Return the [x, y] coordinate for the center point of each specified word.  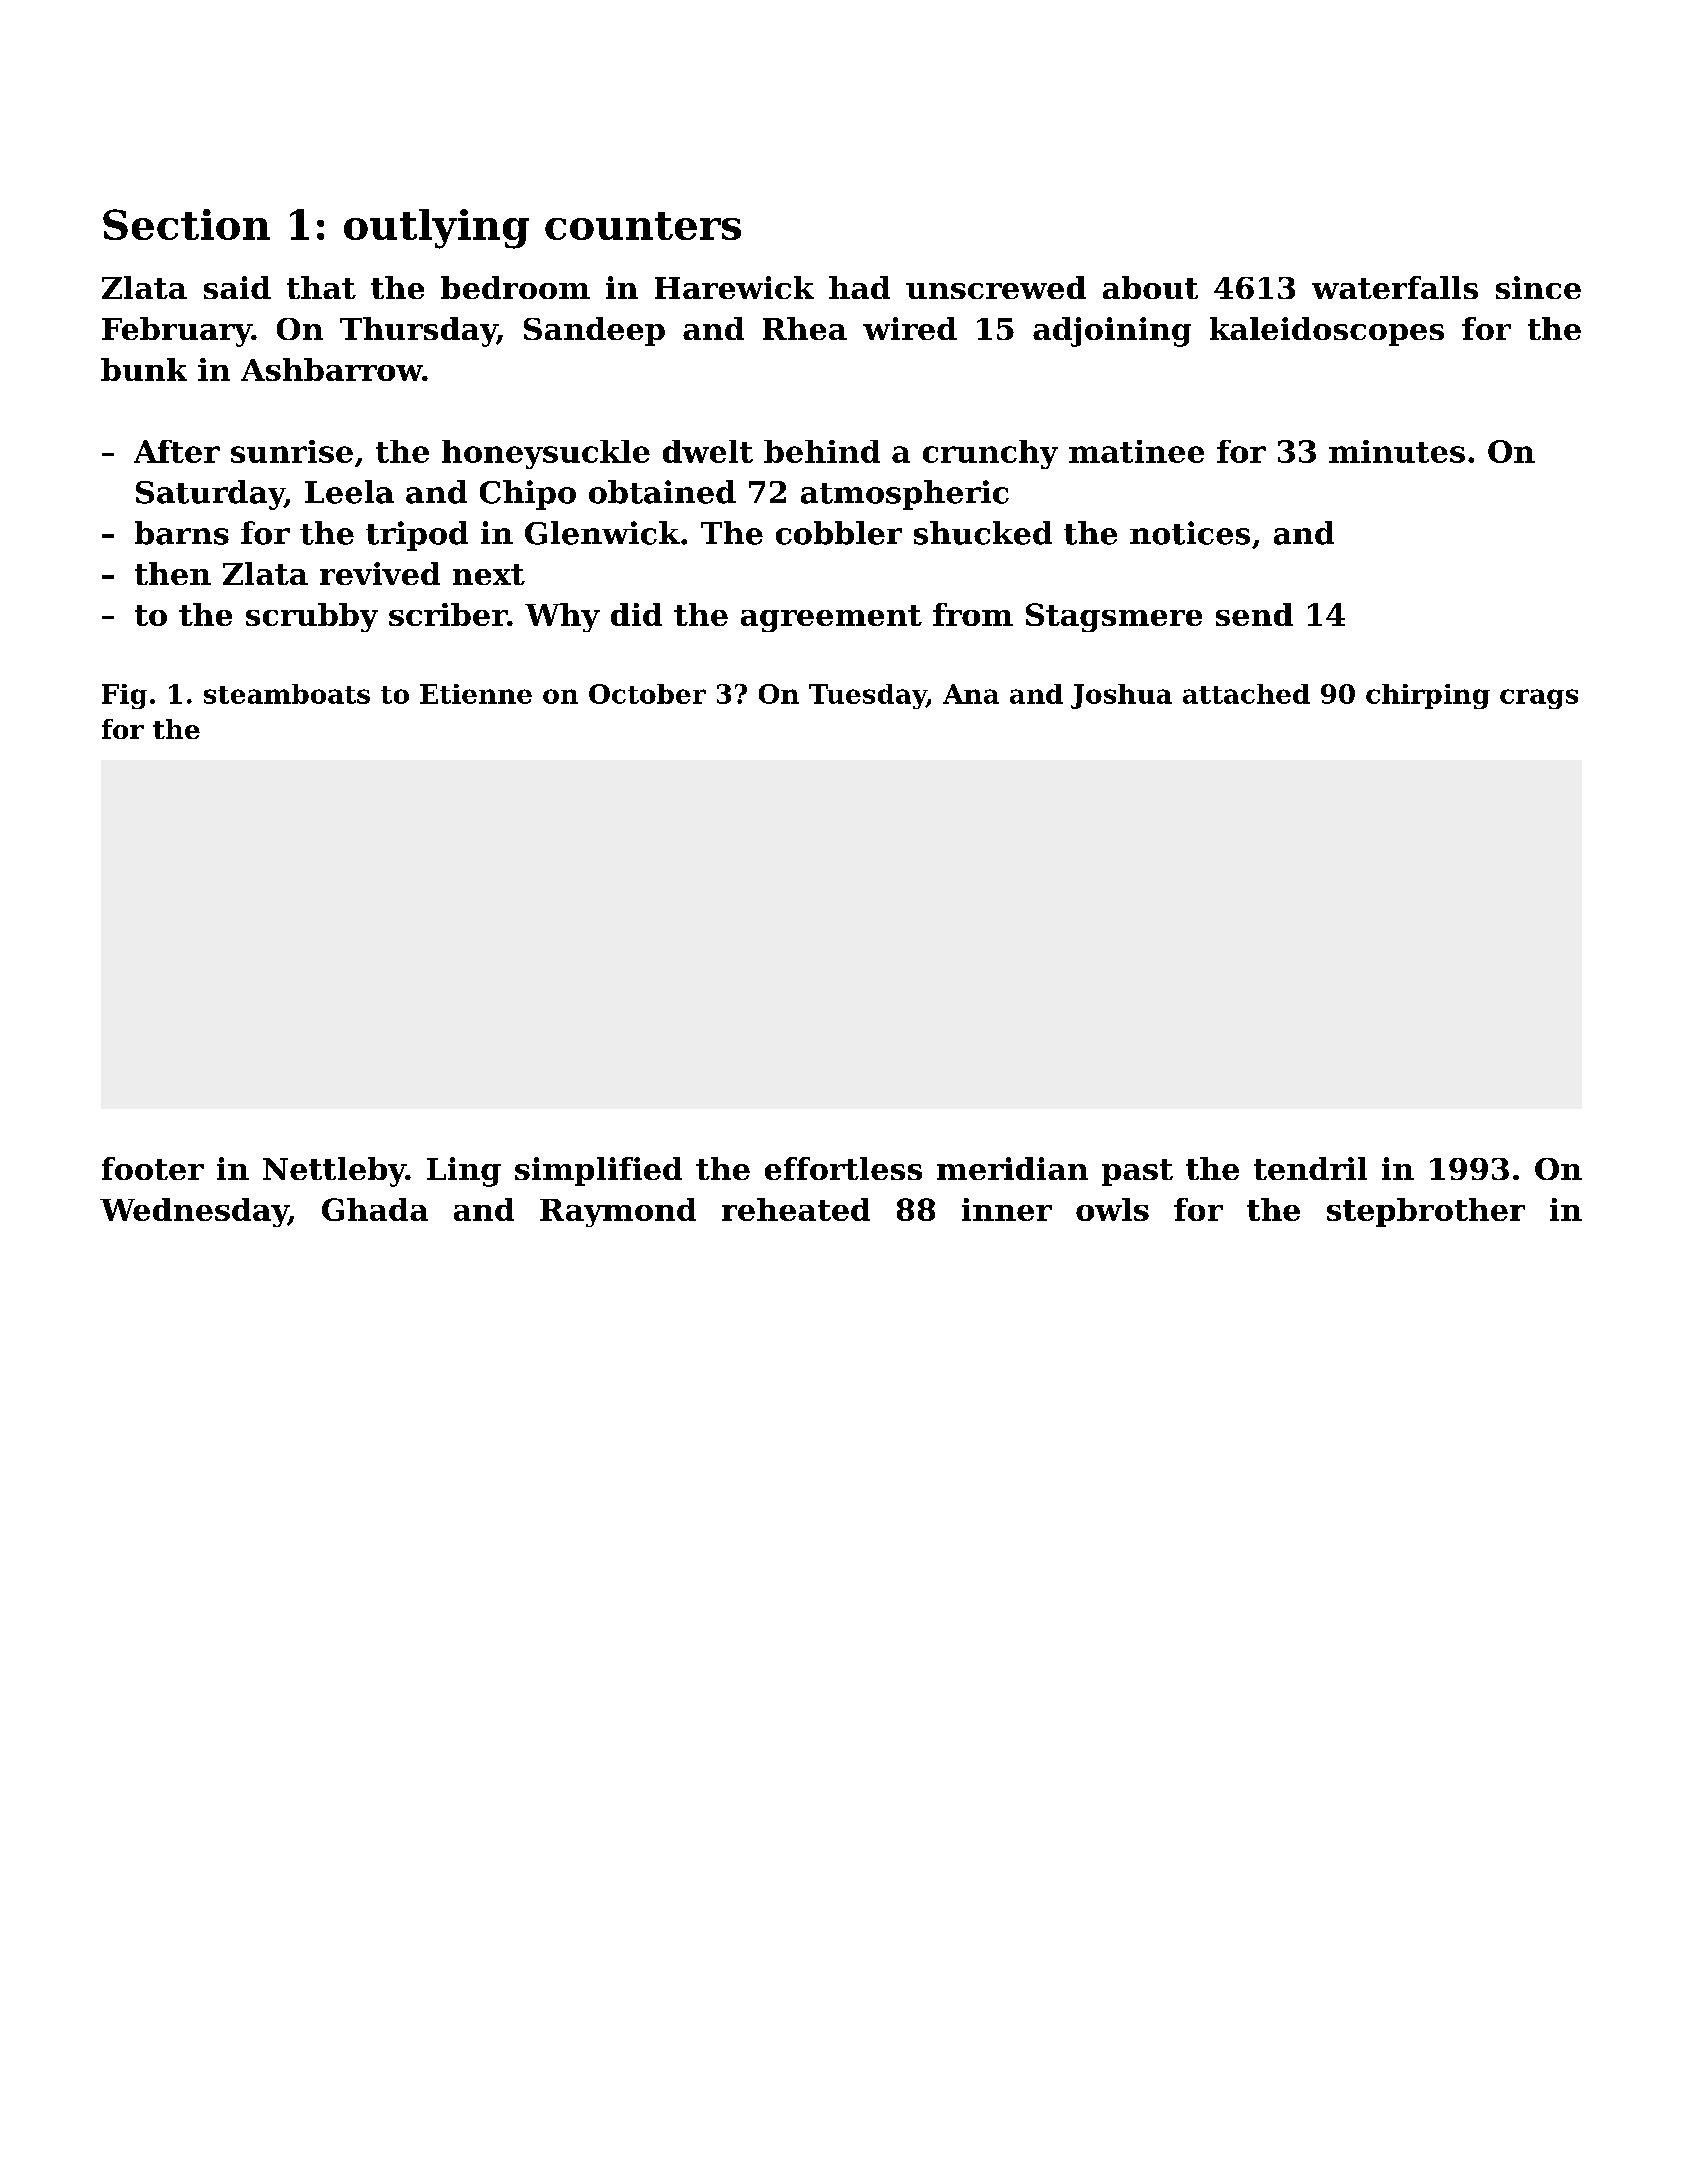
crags [1539, 699]
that [321, 287]
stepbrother [1426, 1212]
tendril [1310, 1168]
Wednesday [194, 1212]
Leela [349, 492]
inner [1007, 1209]
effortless [843, 1168]
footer [153, 1168]
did [636, 614]
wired [910, 328]
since [1538, 287]
